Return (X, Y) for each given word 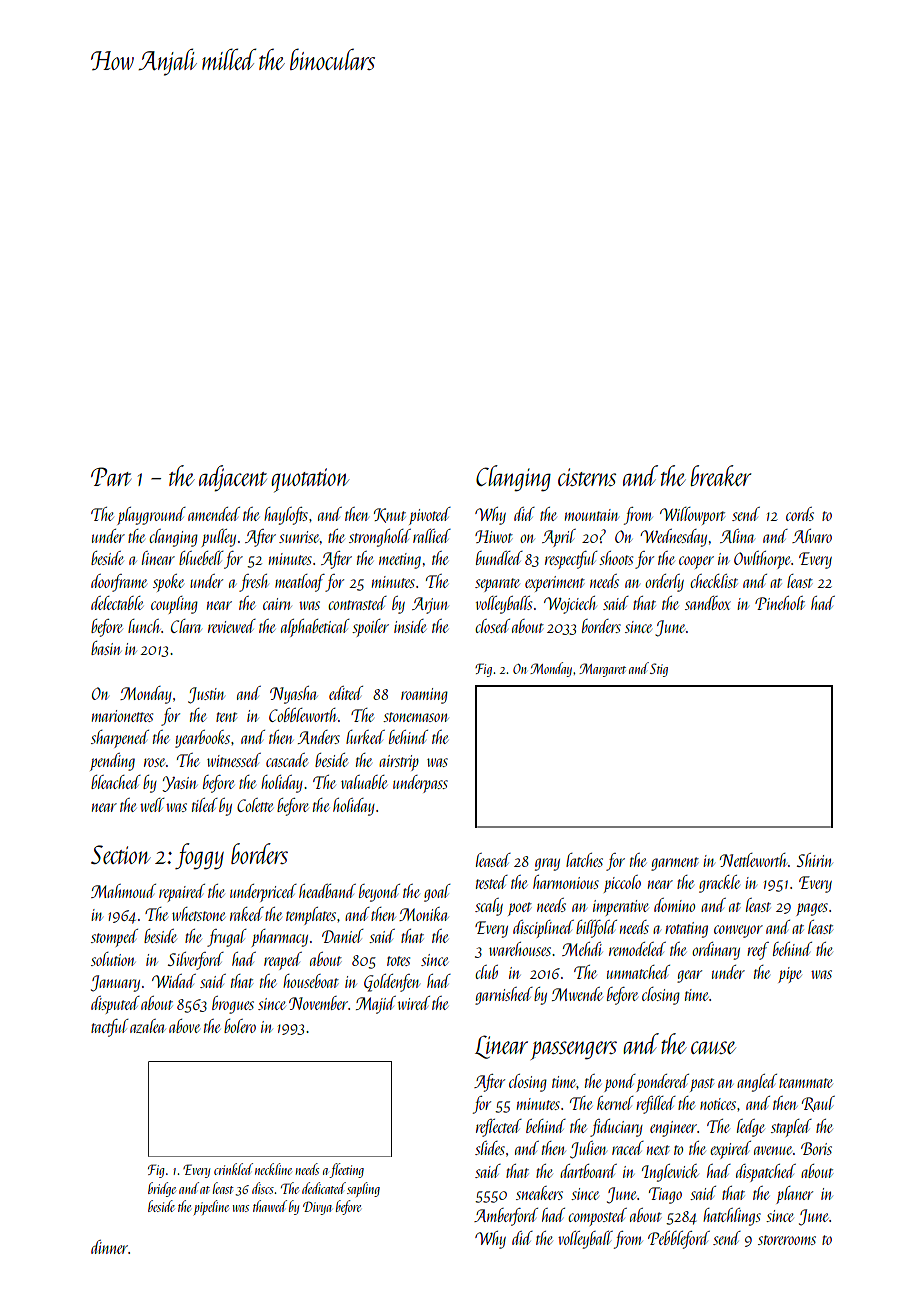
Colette (255, 805)
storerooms (787, 1240)
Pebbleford (679, 1240)
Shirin (815, 860)
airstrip (399, 763)
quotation (310, 480)
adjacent (233, 478)
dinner (109, 1247)
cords (800, 514)
